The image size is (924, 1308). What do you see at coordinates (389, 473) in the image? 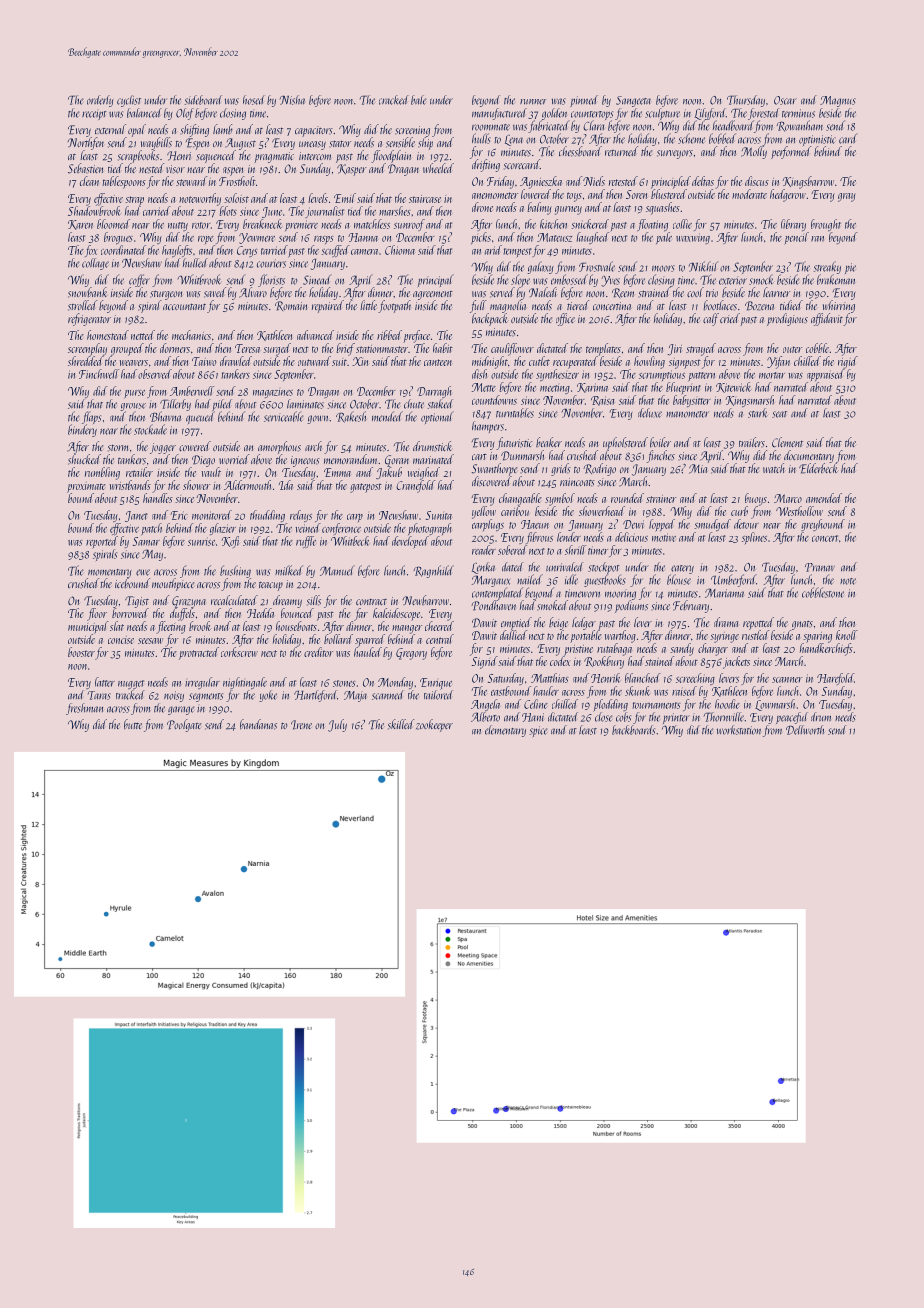
I see `Jakub` at bounding box center [389, 473].
